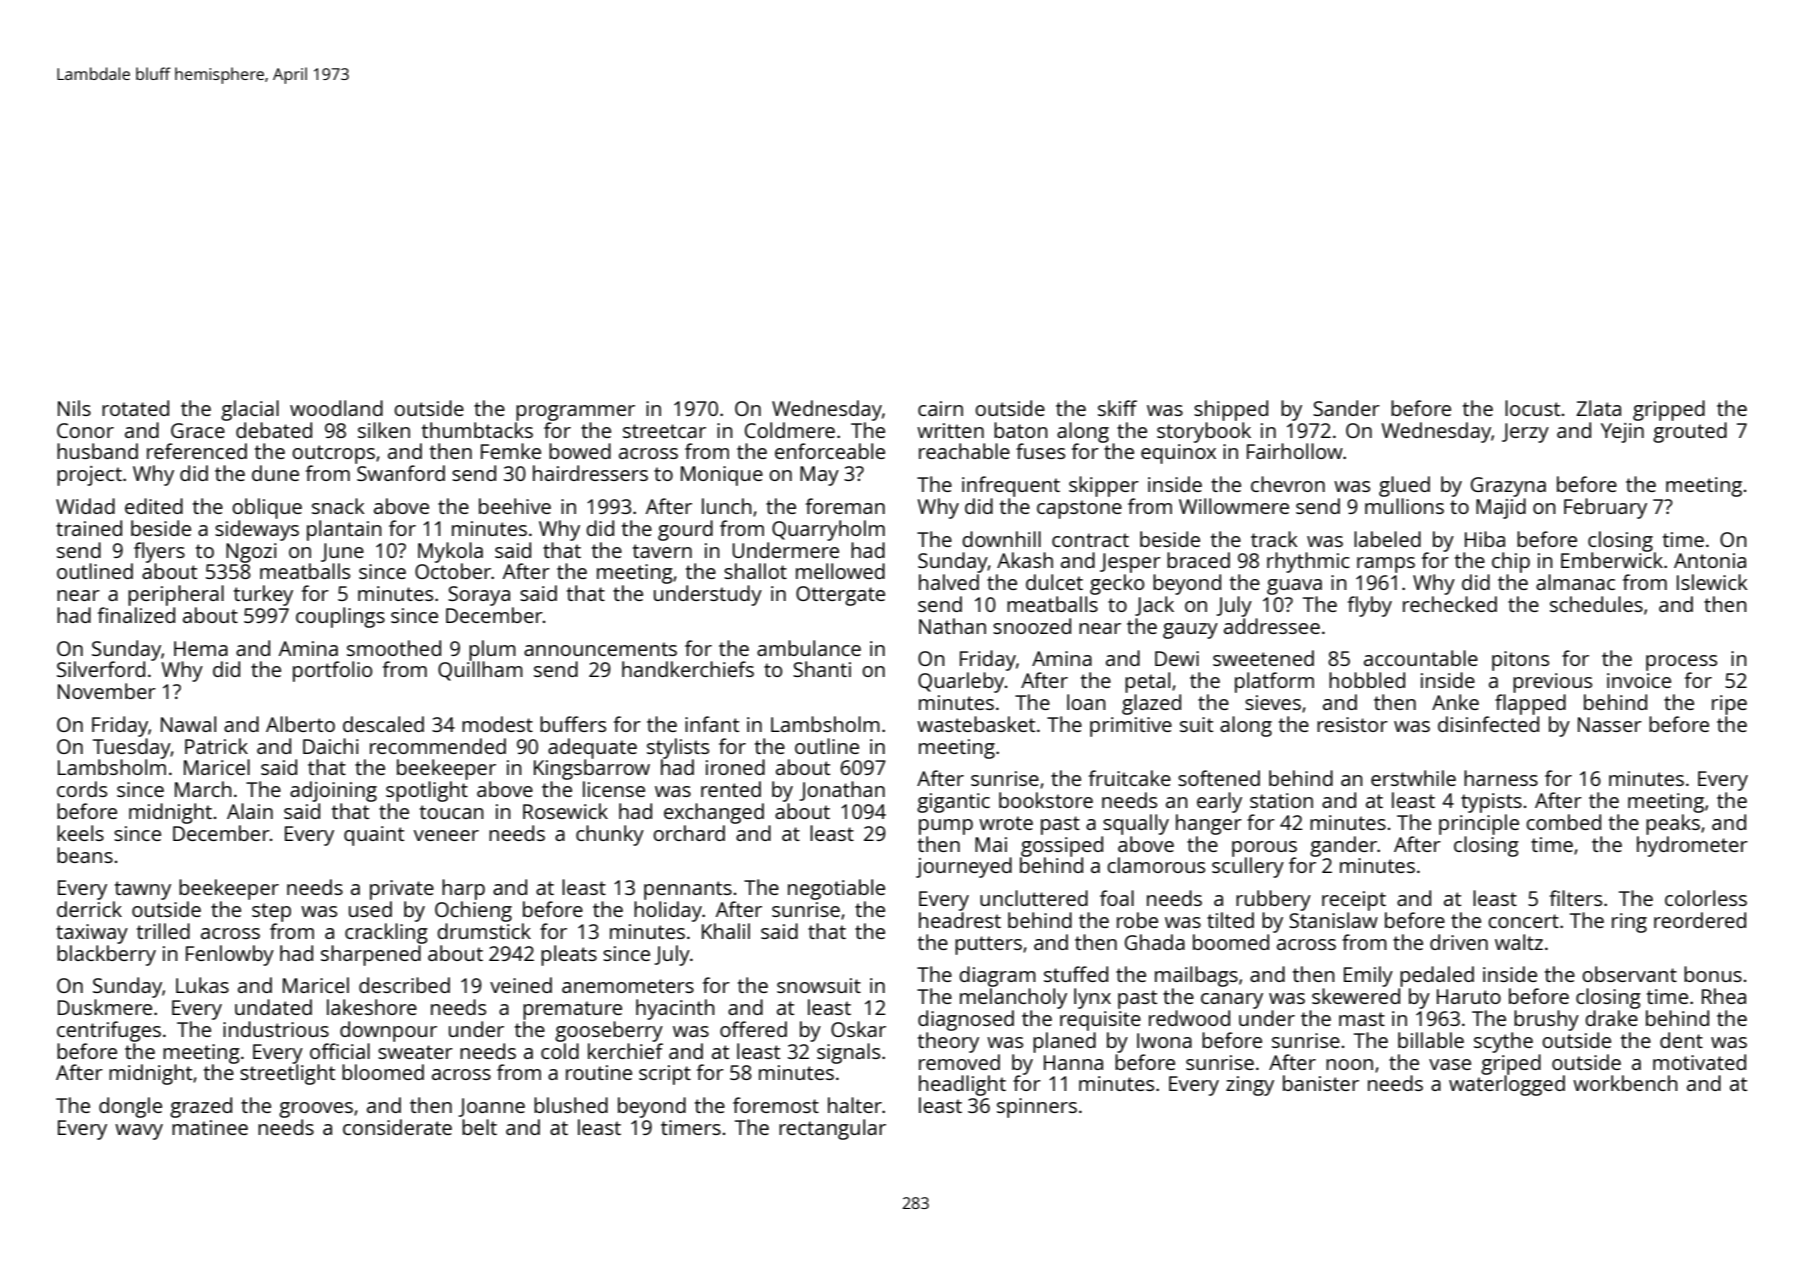  Describe the element at coordinates (1639, 680) in the document. I see `invoice` at that location.
